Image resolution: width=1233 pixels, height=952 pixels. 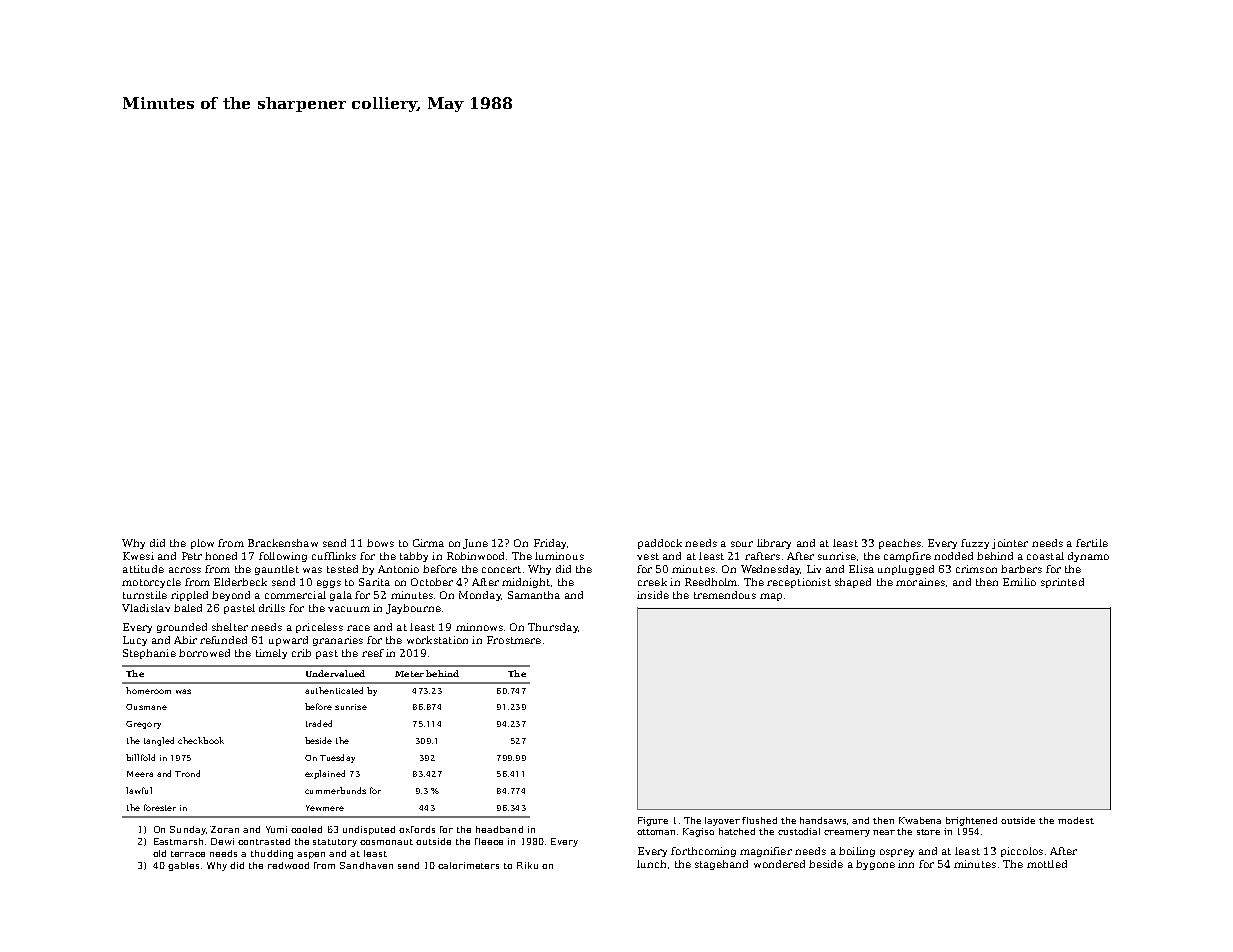 I want to click on Eastmarsh, so click(x=178, y=841).
